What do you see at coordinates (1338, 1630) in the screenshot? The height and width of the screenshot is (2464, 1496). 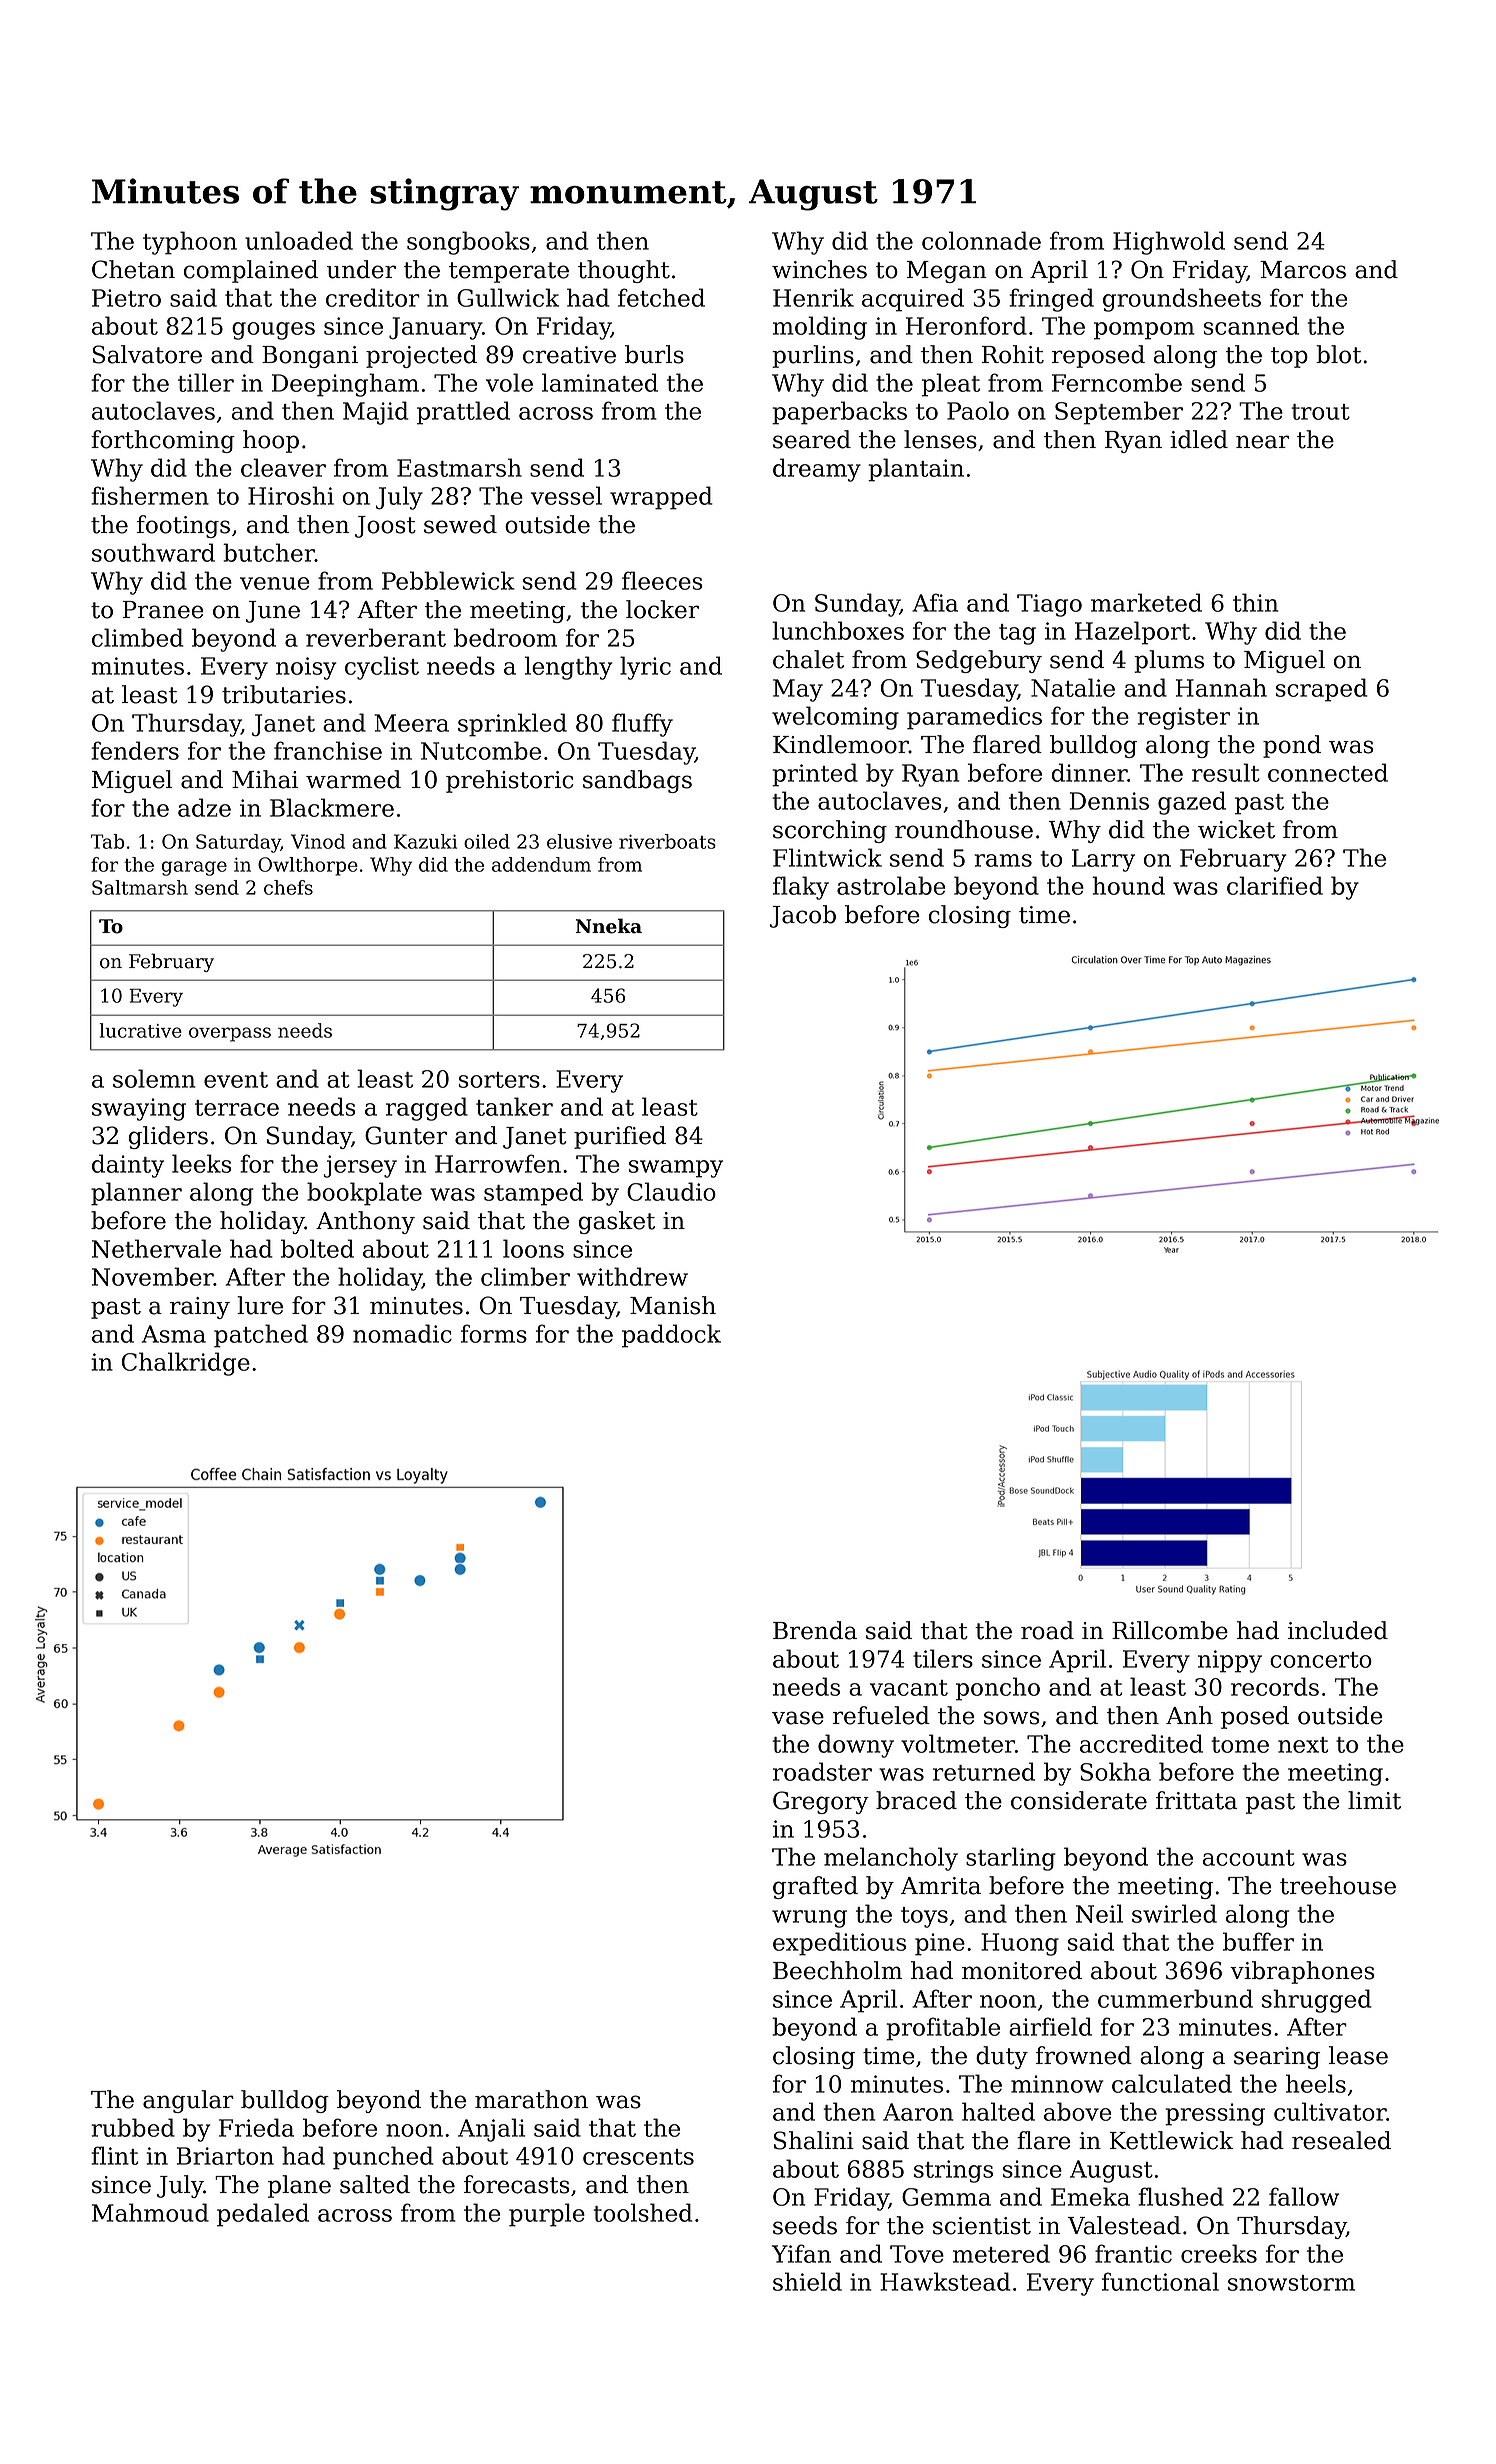 I see `included` at bounding box center [1338, 1630].
